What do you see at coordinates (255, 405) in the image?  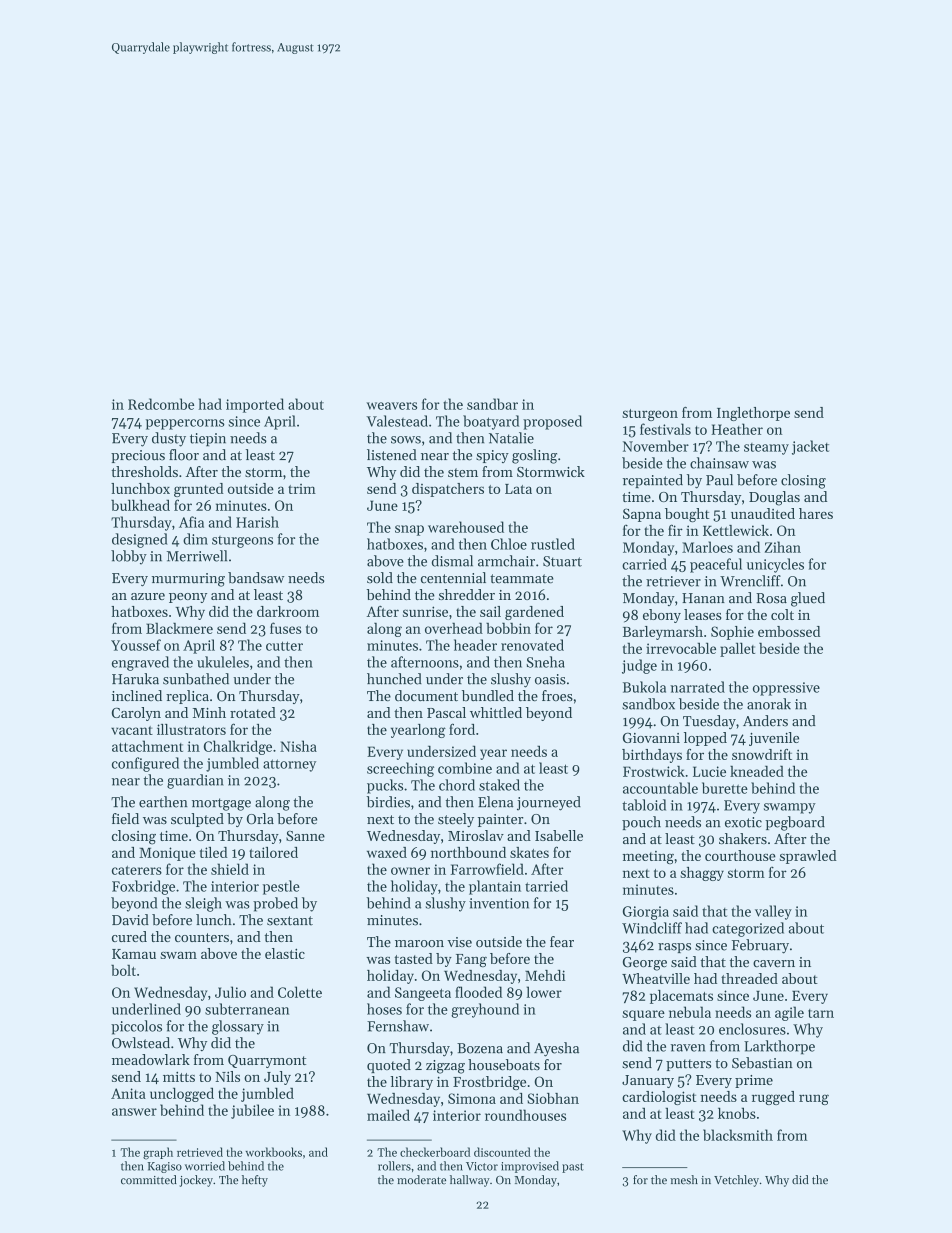 I see `imported` at bounding box center [255, 405].
